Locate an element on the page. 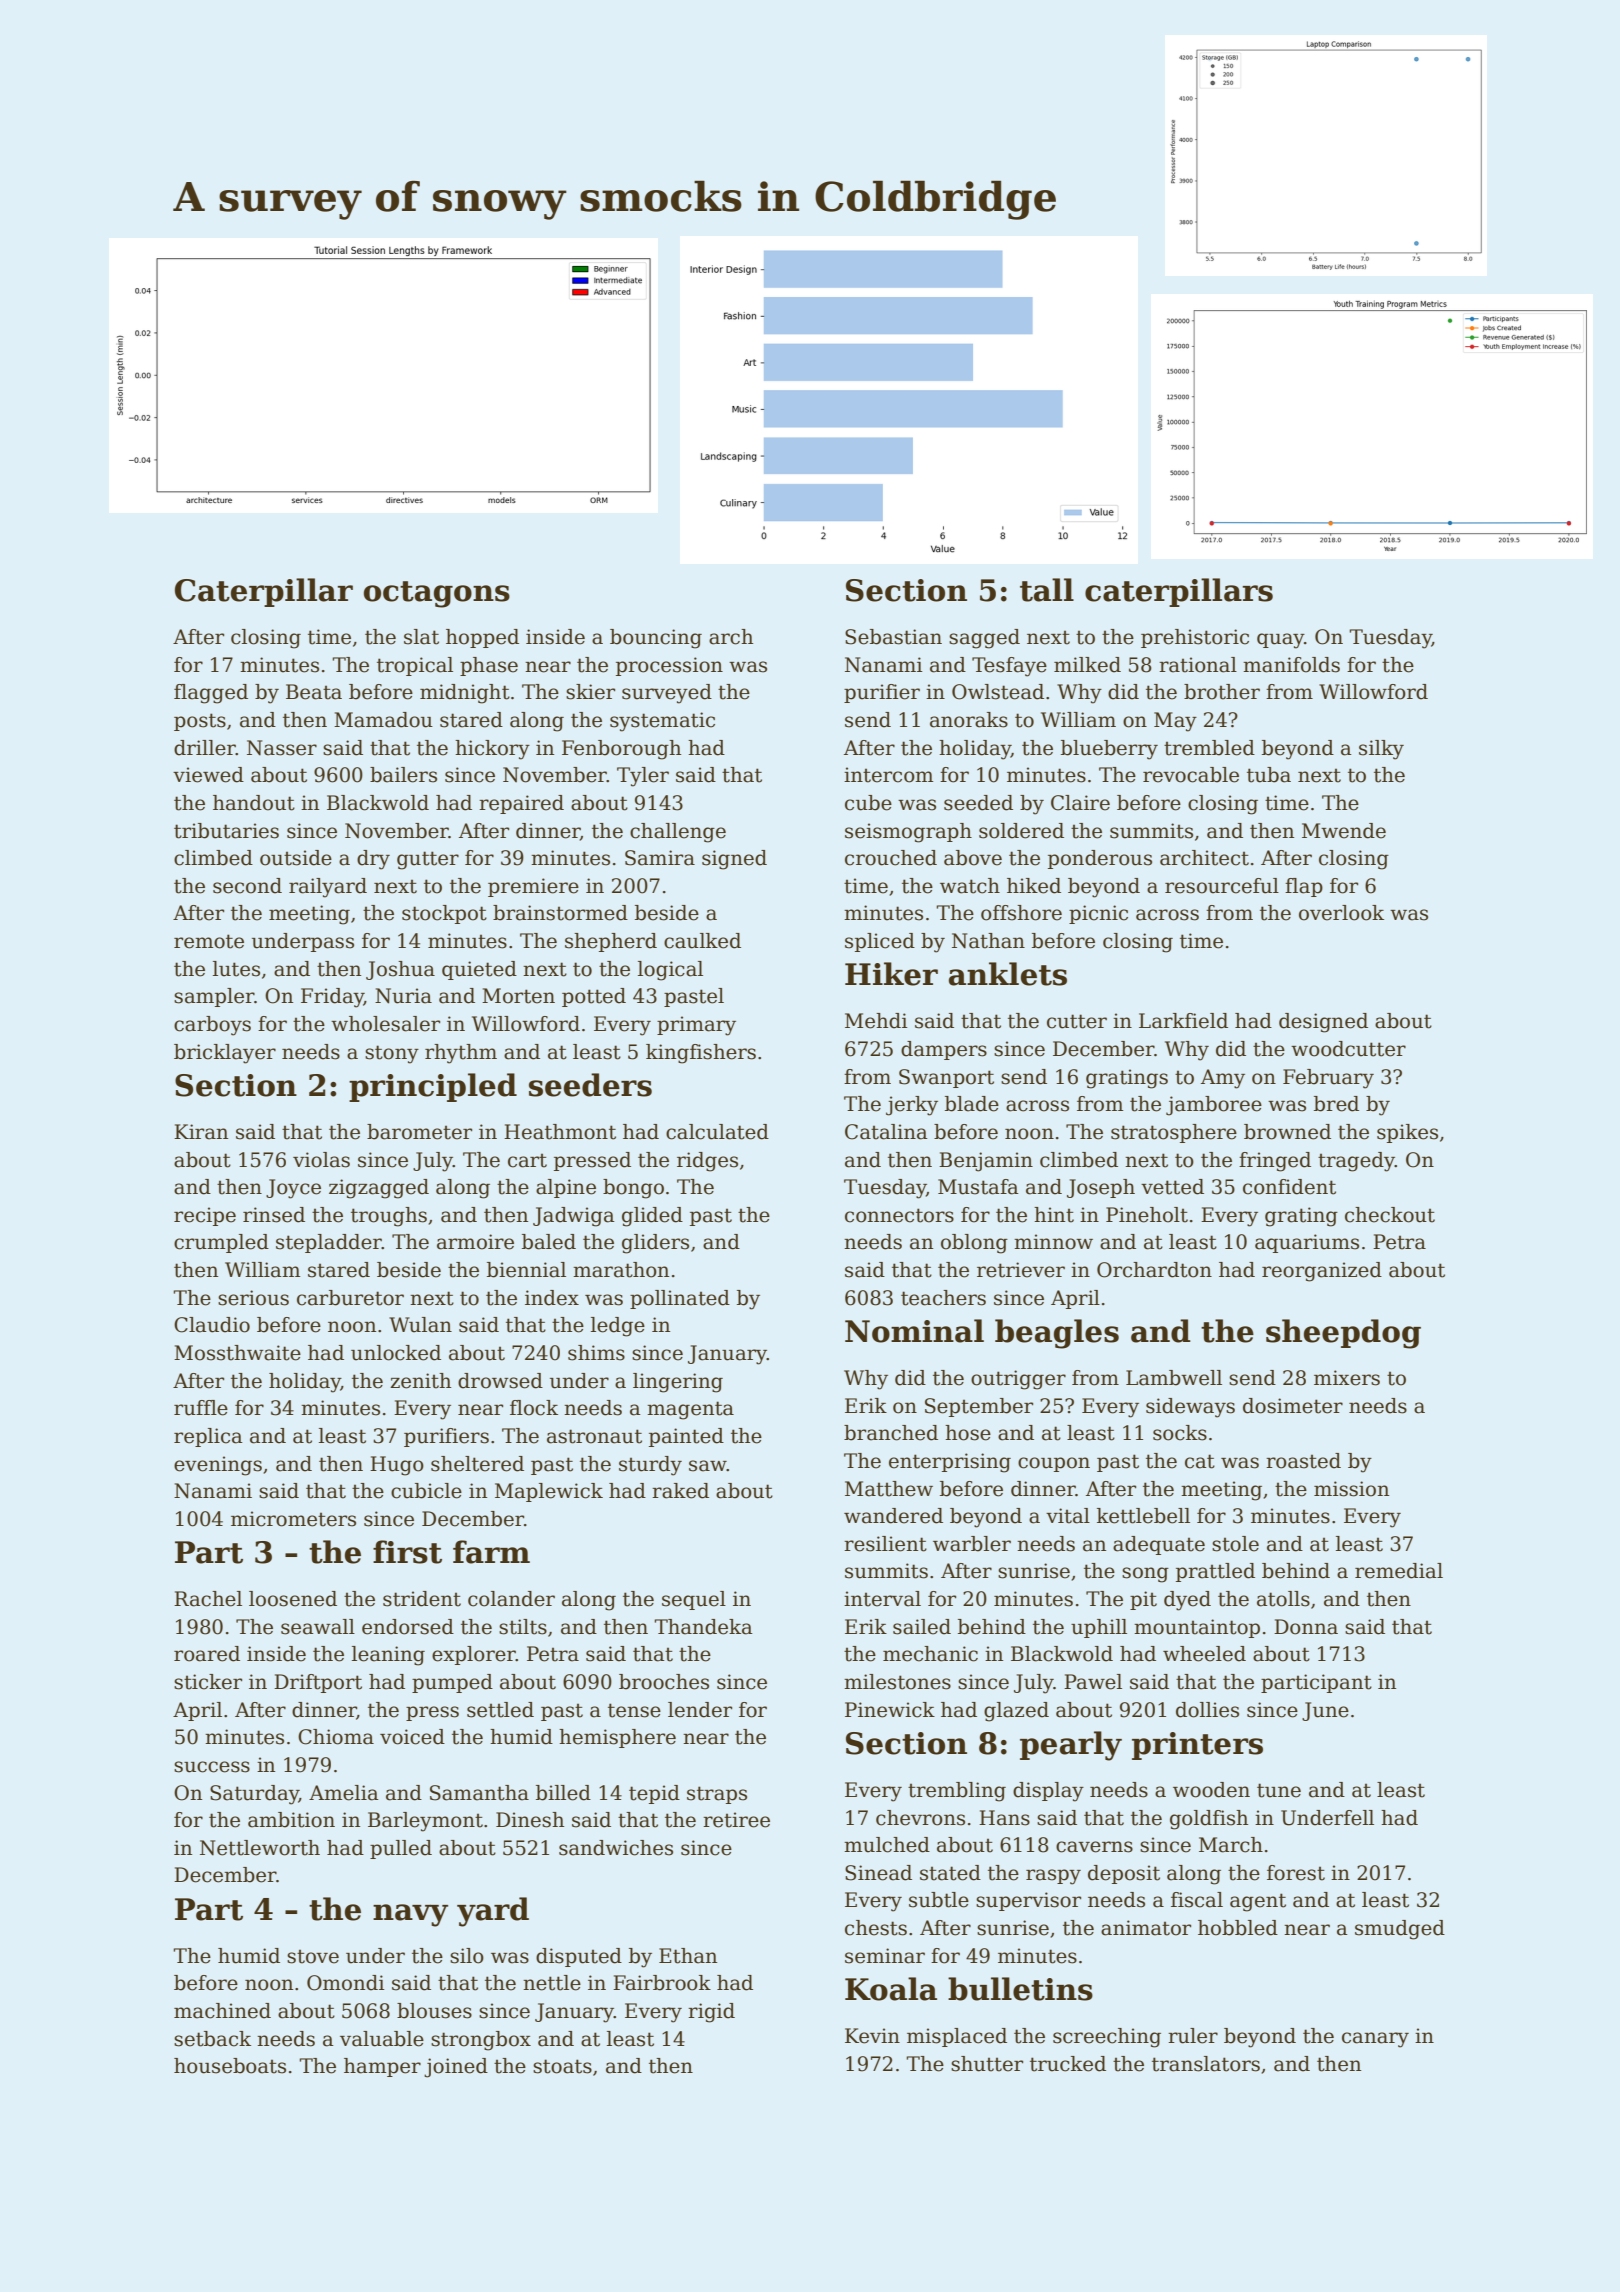 The width and height of the page is (1620, 2292). octagons is located at coordinates (437, 594).
